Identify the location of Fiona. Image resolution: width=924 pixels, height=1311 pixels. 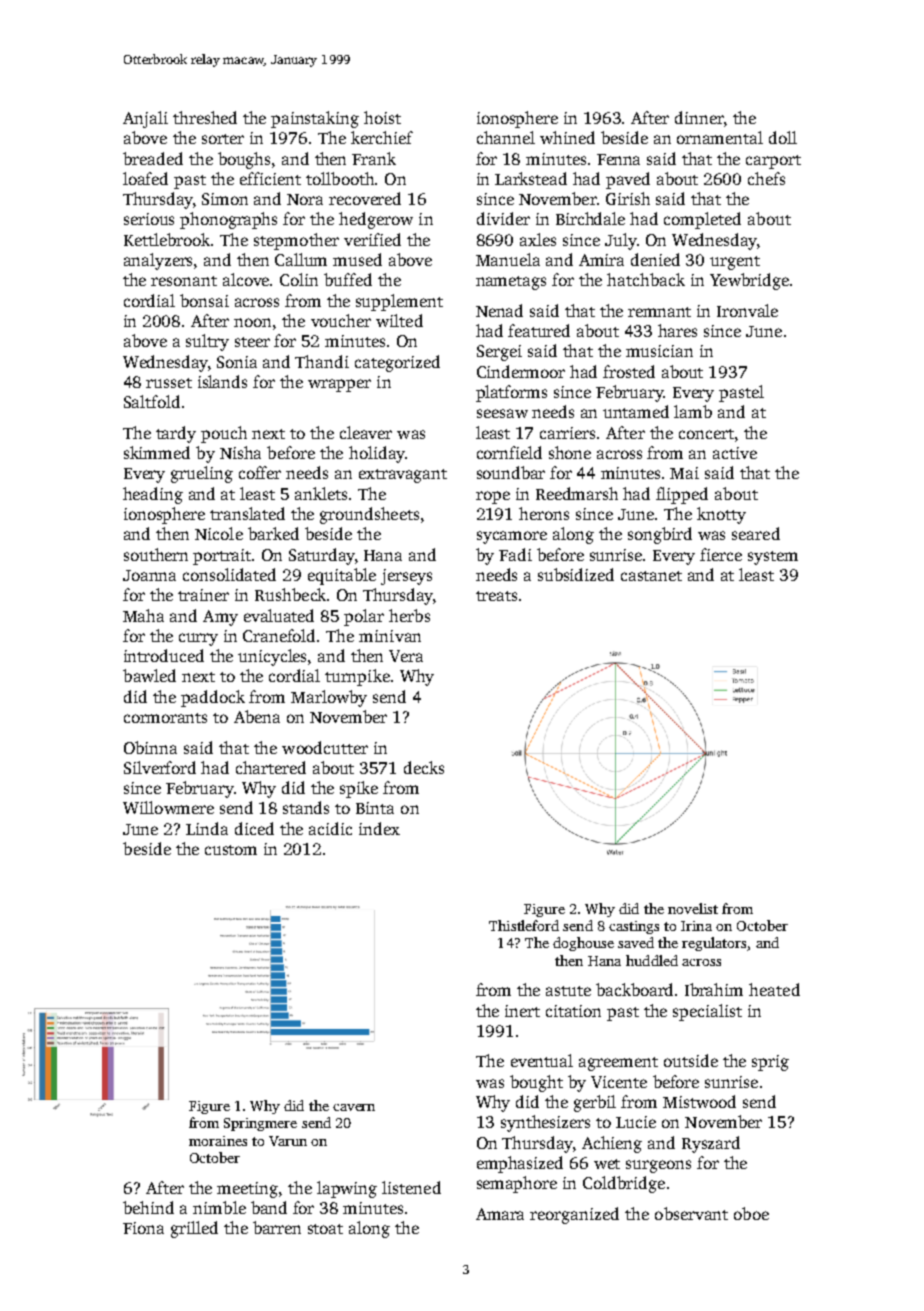
(143, 1228).
